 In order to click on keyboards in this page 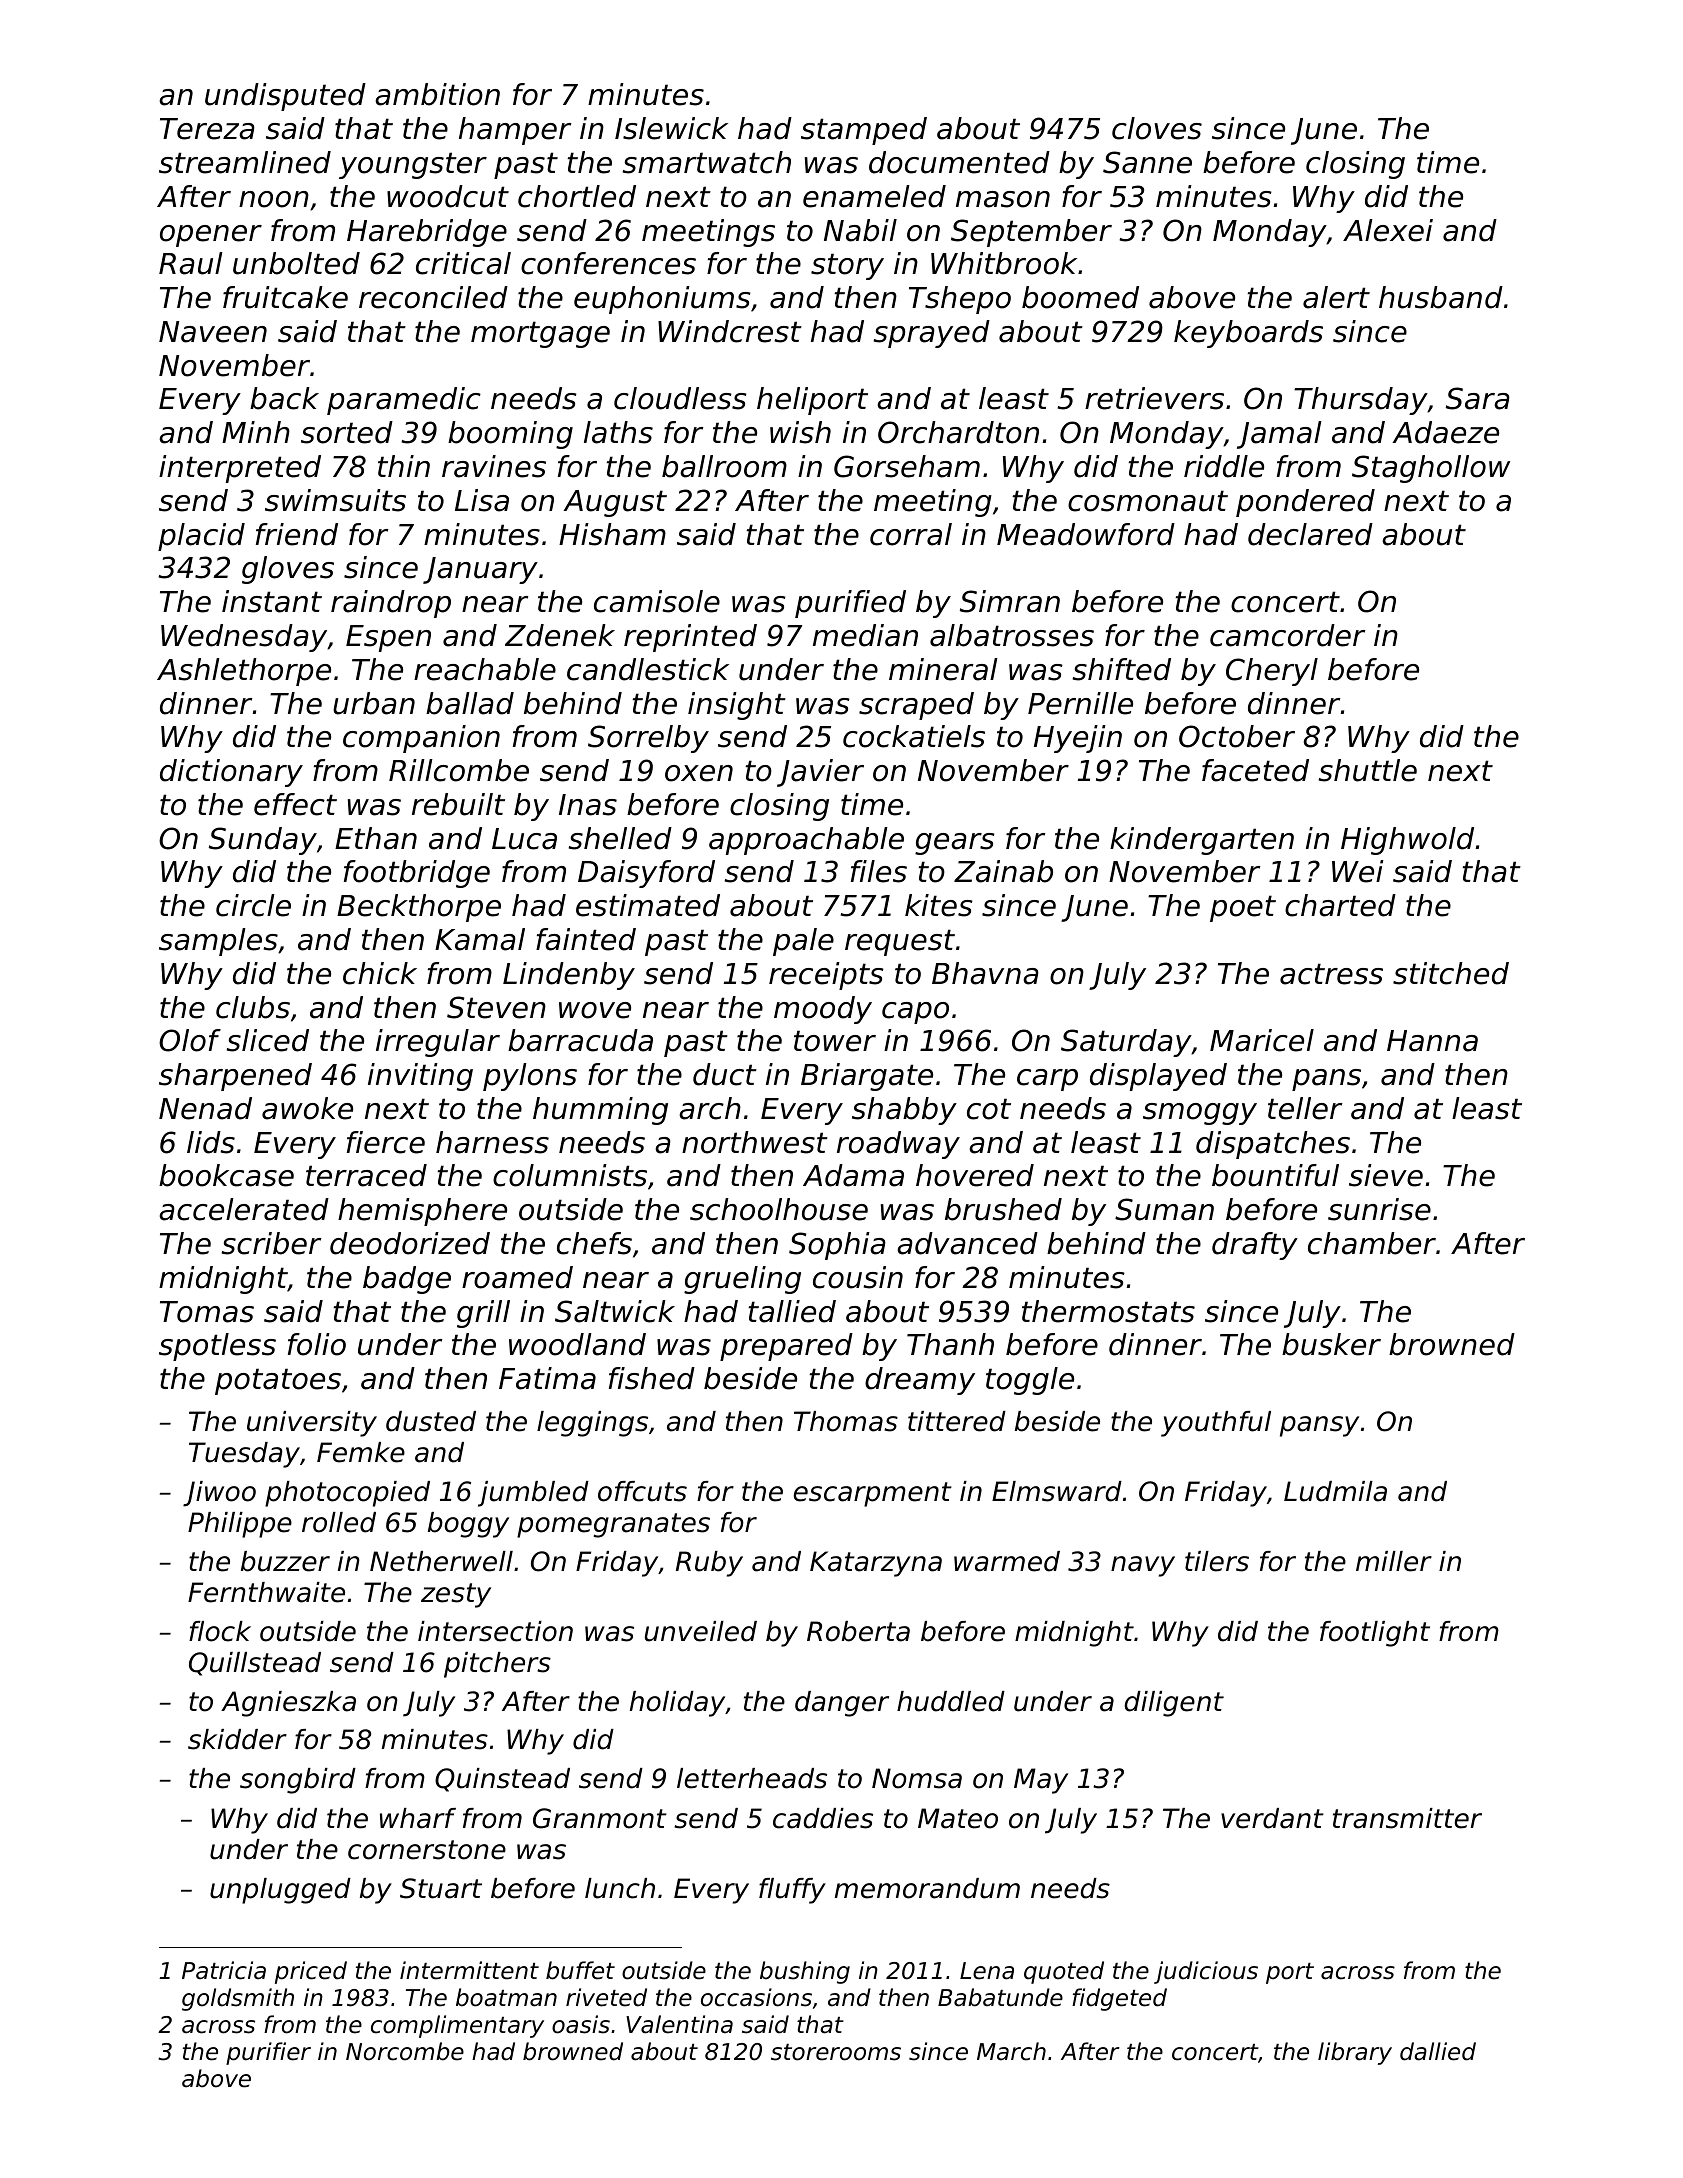, I will do `click(1248, 334)`.
